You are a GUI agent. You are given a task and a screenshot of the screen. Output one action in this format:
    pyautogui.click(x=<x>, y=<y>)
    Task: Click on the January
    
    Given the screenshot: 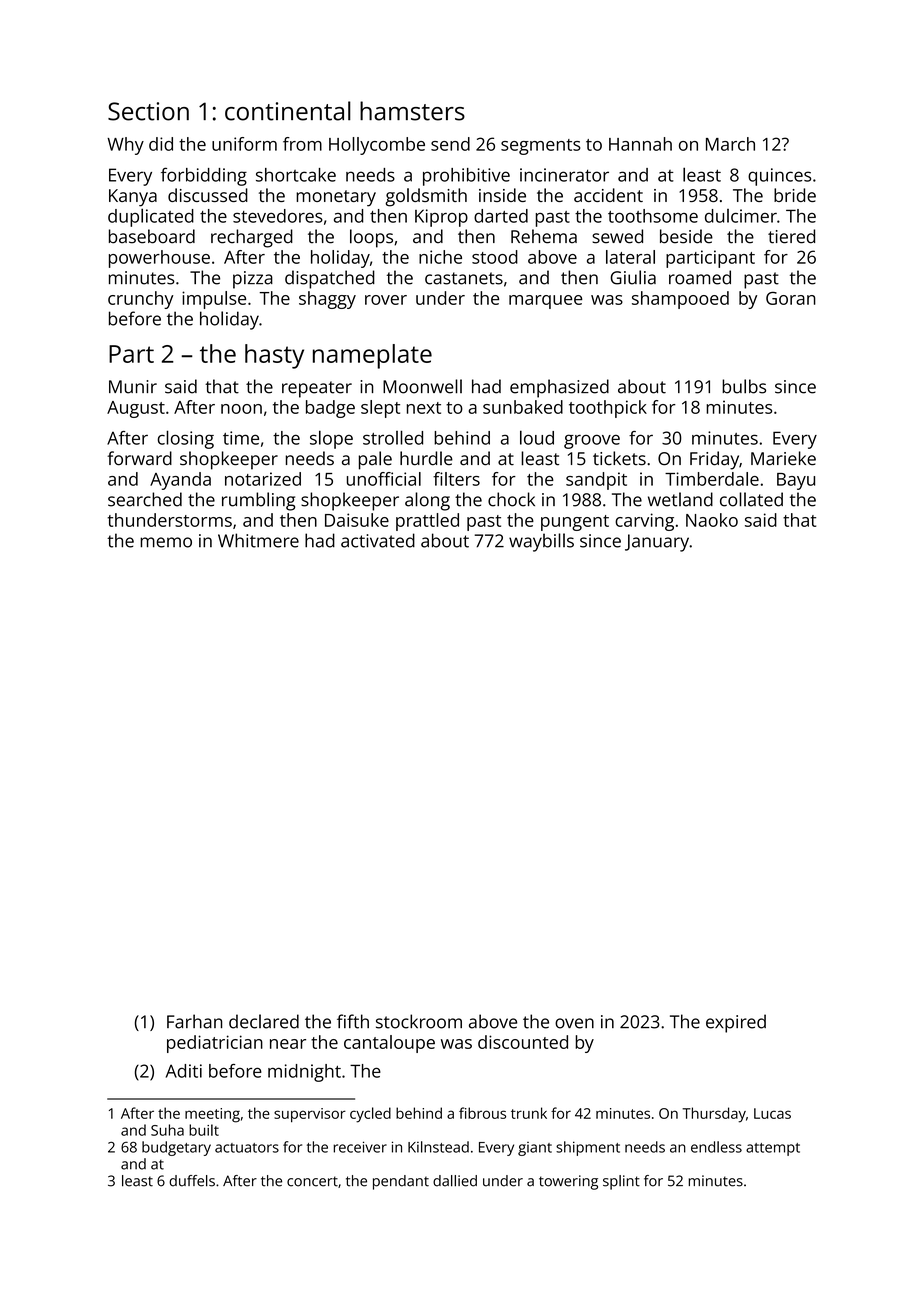 What is the action you would take?
    pyautogui.click(x=657, y=543)
